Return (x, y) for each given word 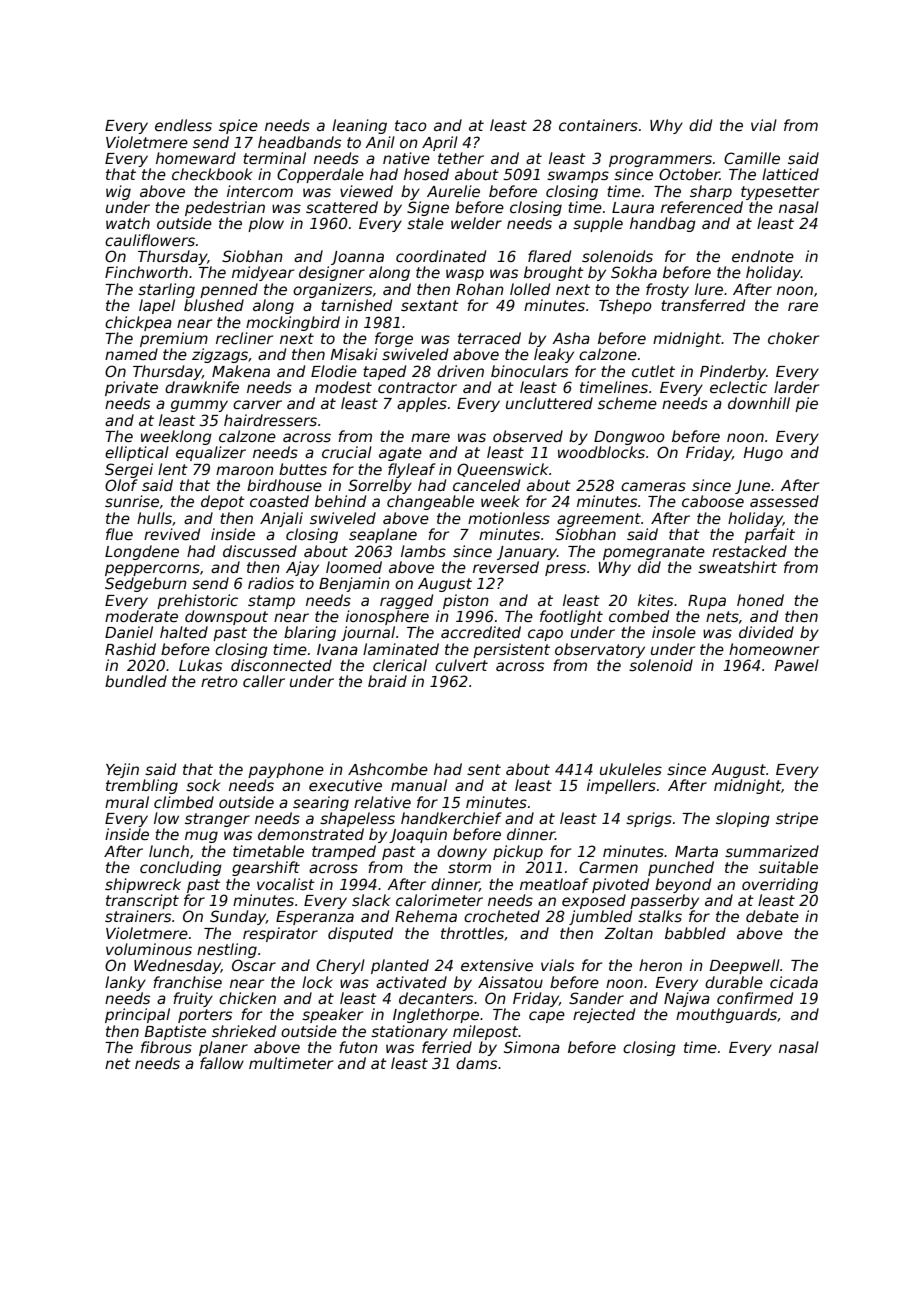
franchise (187, 982)
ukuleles (631, 769)
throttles (472, 933)
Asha (571, 338)
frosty (667, 290)
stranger (217, 820)
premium (174, 339)
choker (793, 338)
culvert (461, 665)
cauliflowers (150, 240)
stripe (797, 819)
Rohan (480, 289)
